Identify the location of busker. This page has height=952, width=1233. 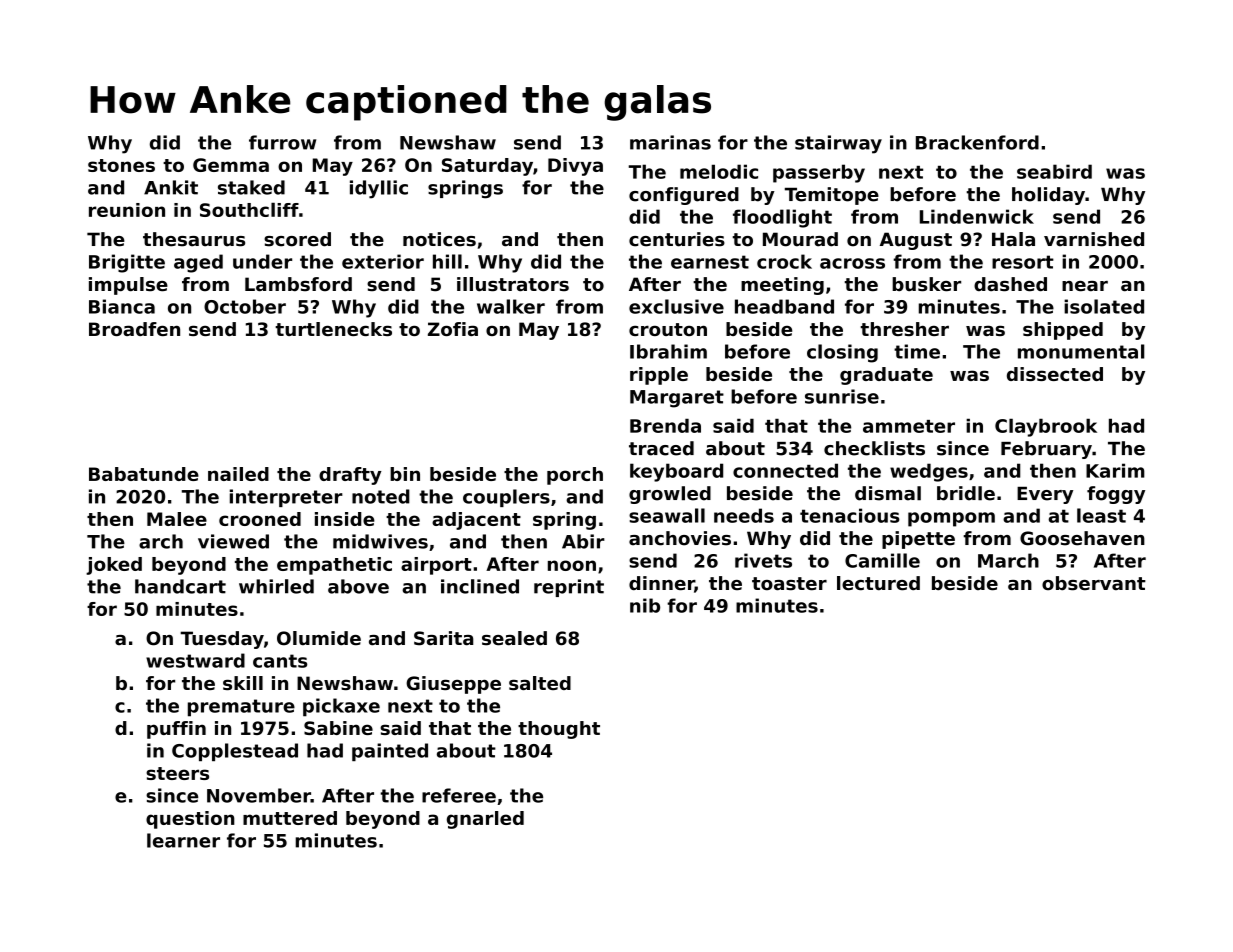
(926, 284).
